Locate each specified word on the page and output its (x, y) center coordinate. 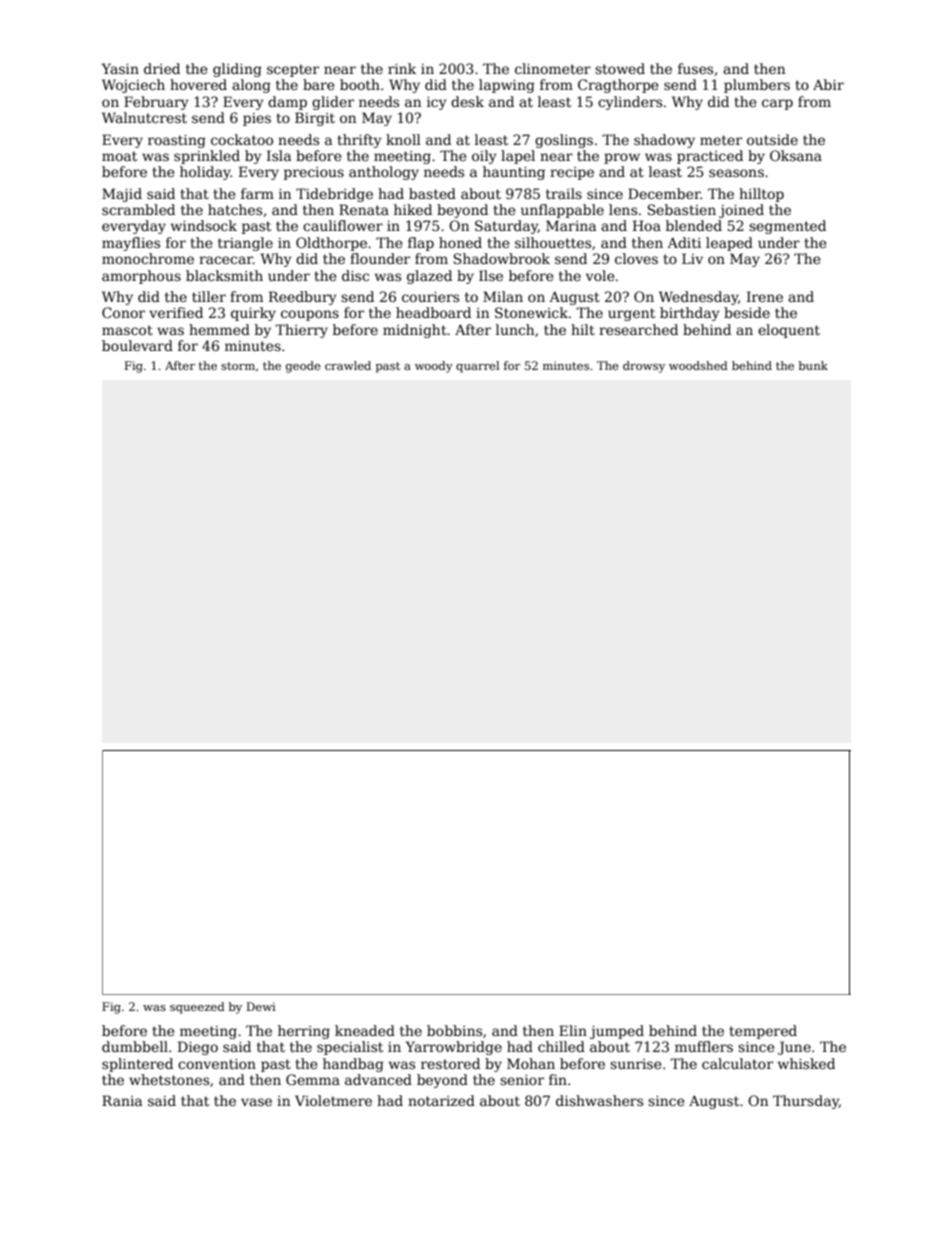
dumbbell (135, 1046)
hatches (235, 209)
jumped (617, 1032)
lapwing (507, 86)
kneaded (365, 1030)
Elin (573, 1030)
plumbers (757, 86)
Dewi (261, 1006)
